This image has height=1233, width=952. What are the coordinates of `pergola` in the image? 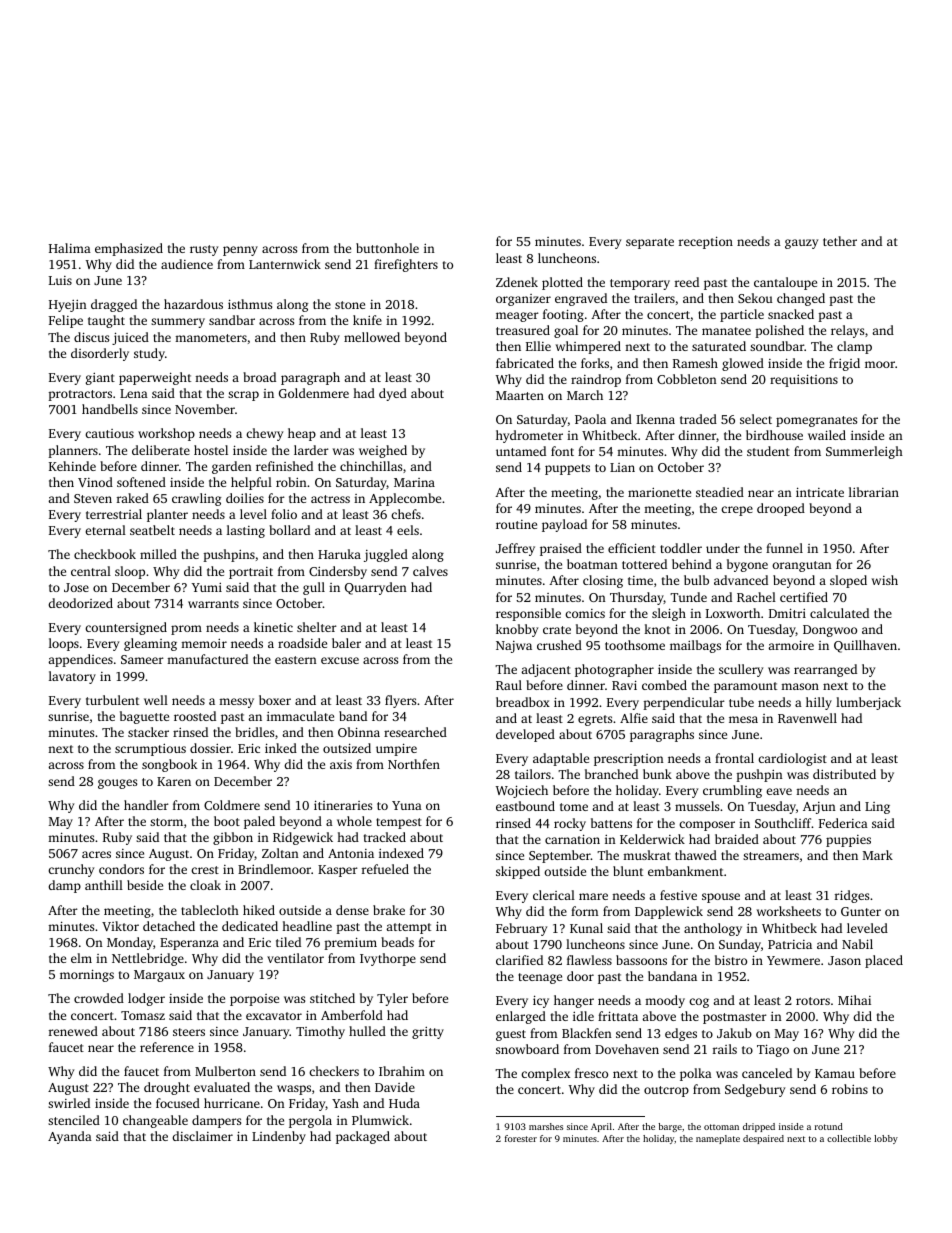 It's located at (310, 1121).
